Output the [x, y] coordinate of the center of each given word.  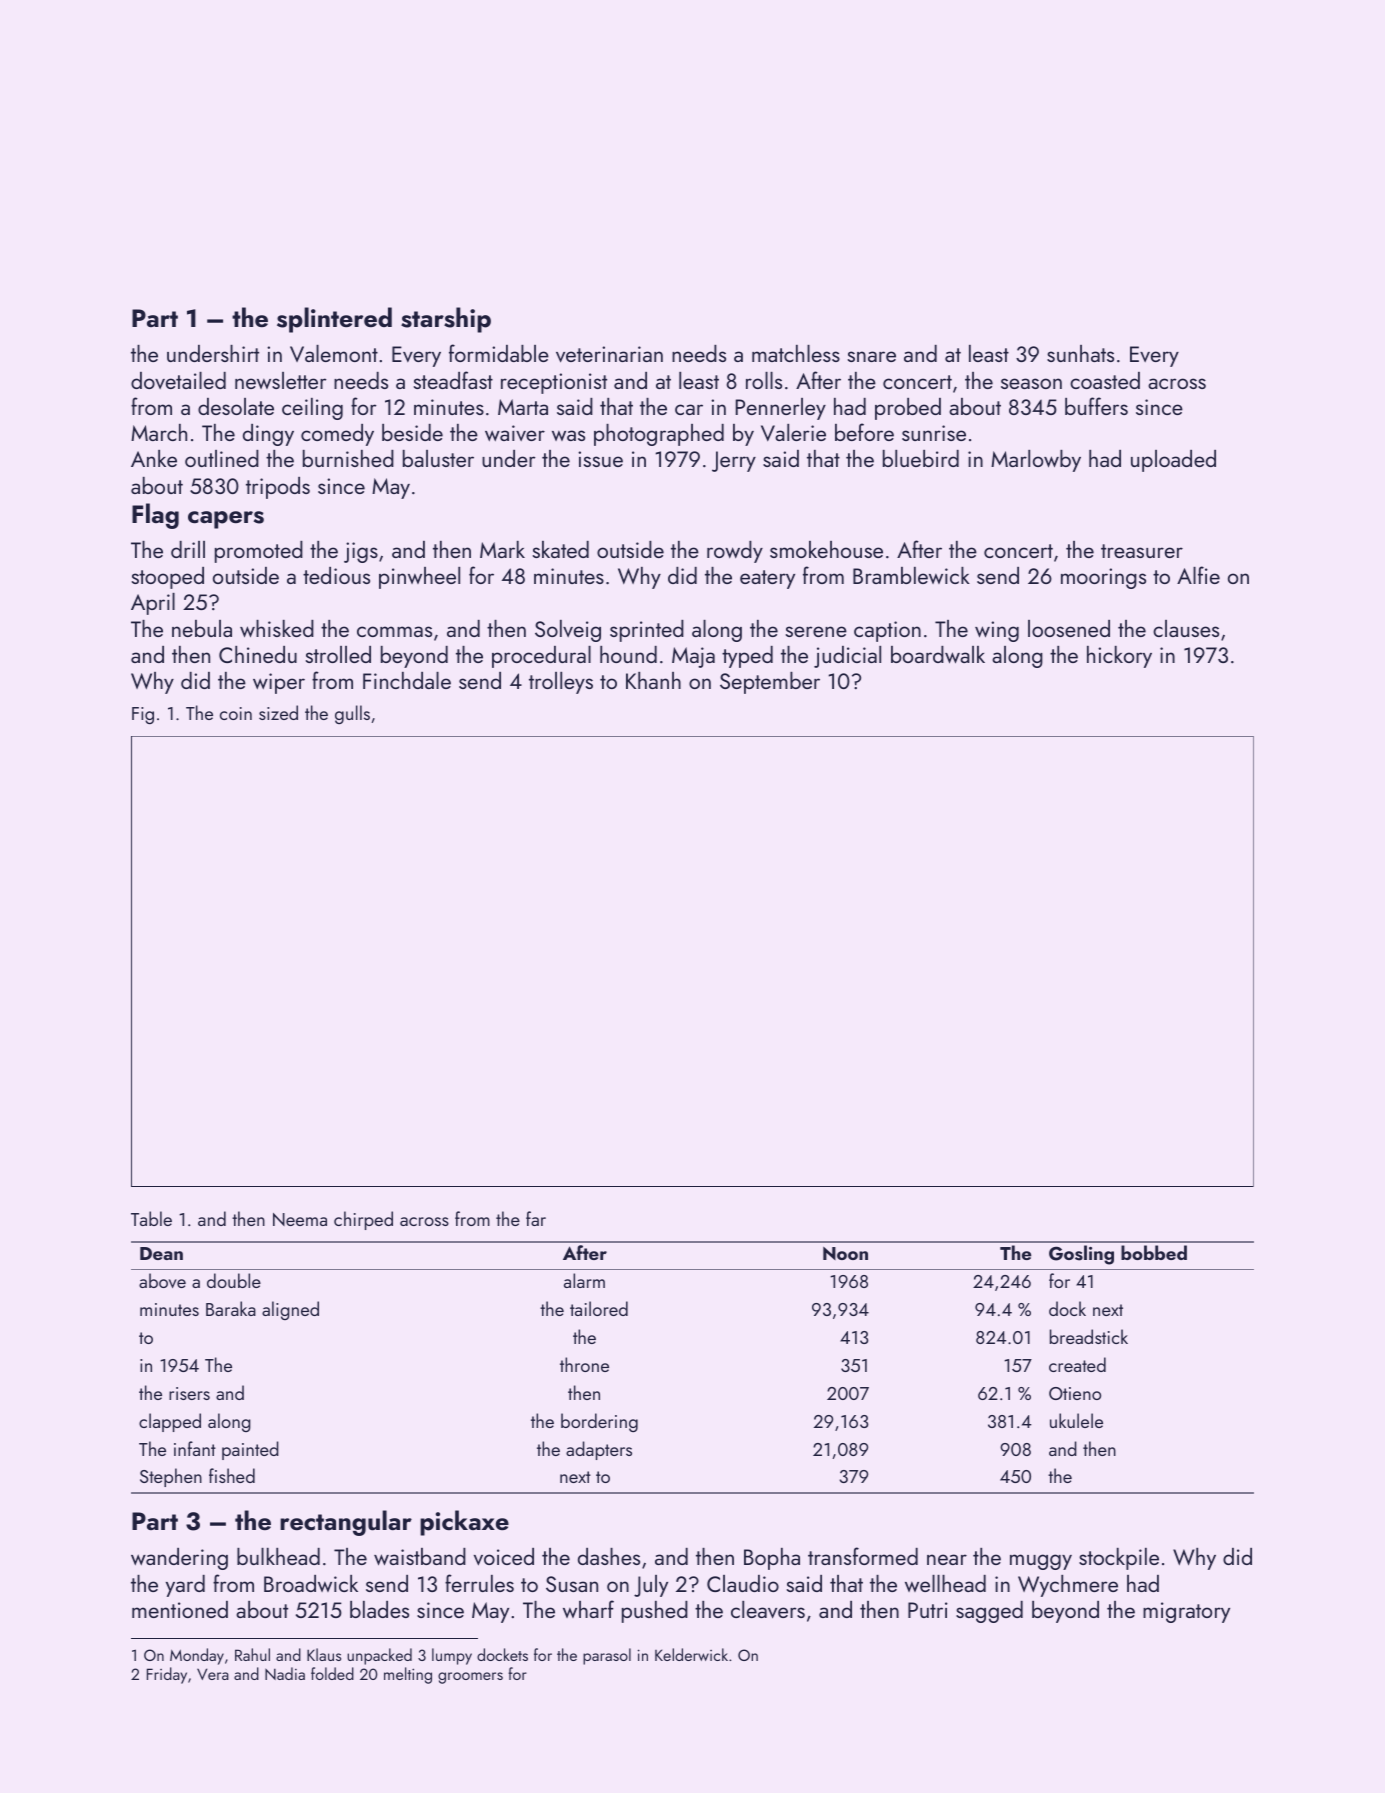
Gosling [1081, 1255]
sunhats [1080, 353]
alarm [584, 1280]
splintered [334, 320]
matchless [796, 353]
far [536, 1218]
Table [151, 1218]
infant [195, 1448]
